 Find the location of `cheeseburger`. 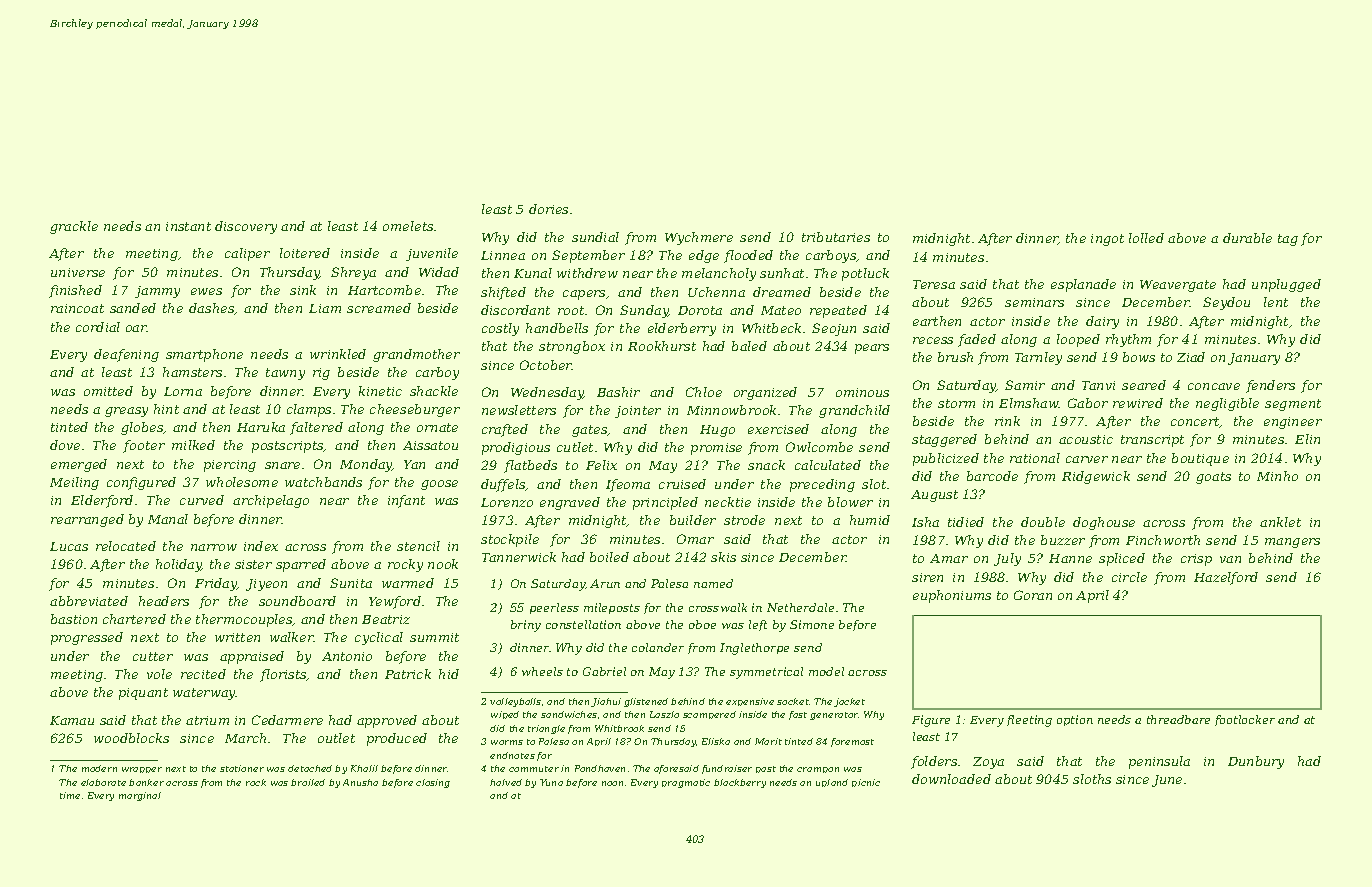

cheeseburger is located at coordinates (415, 410).
